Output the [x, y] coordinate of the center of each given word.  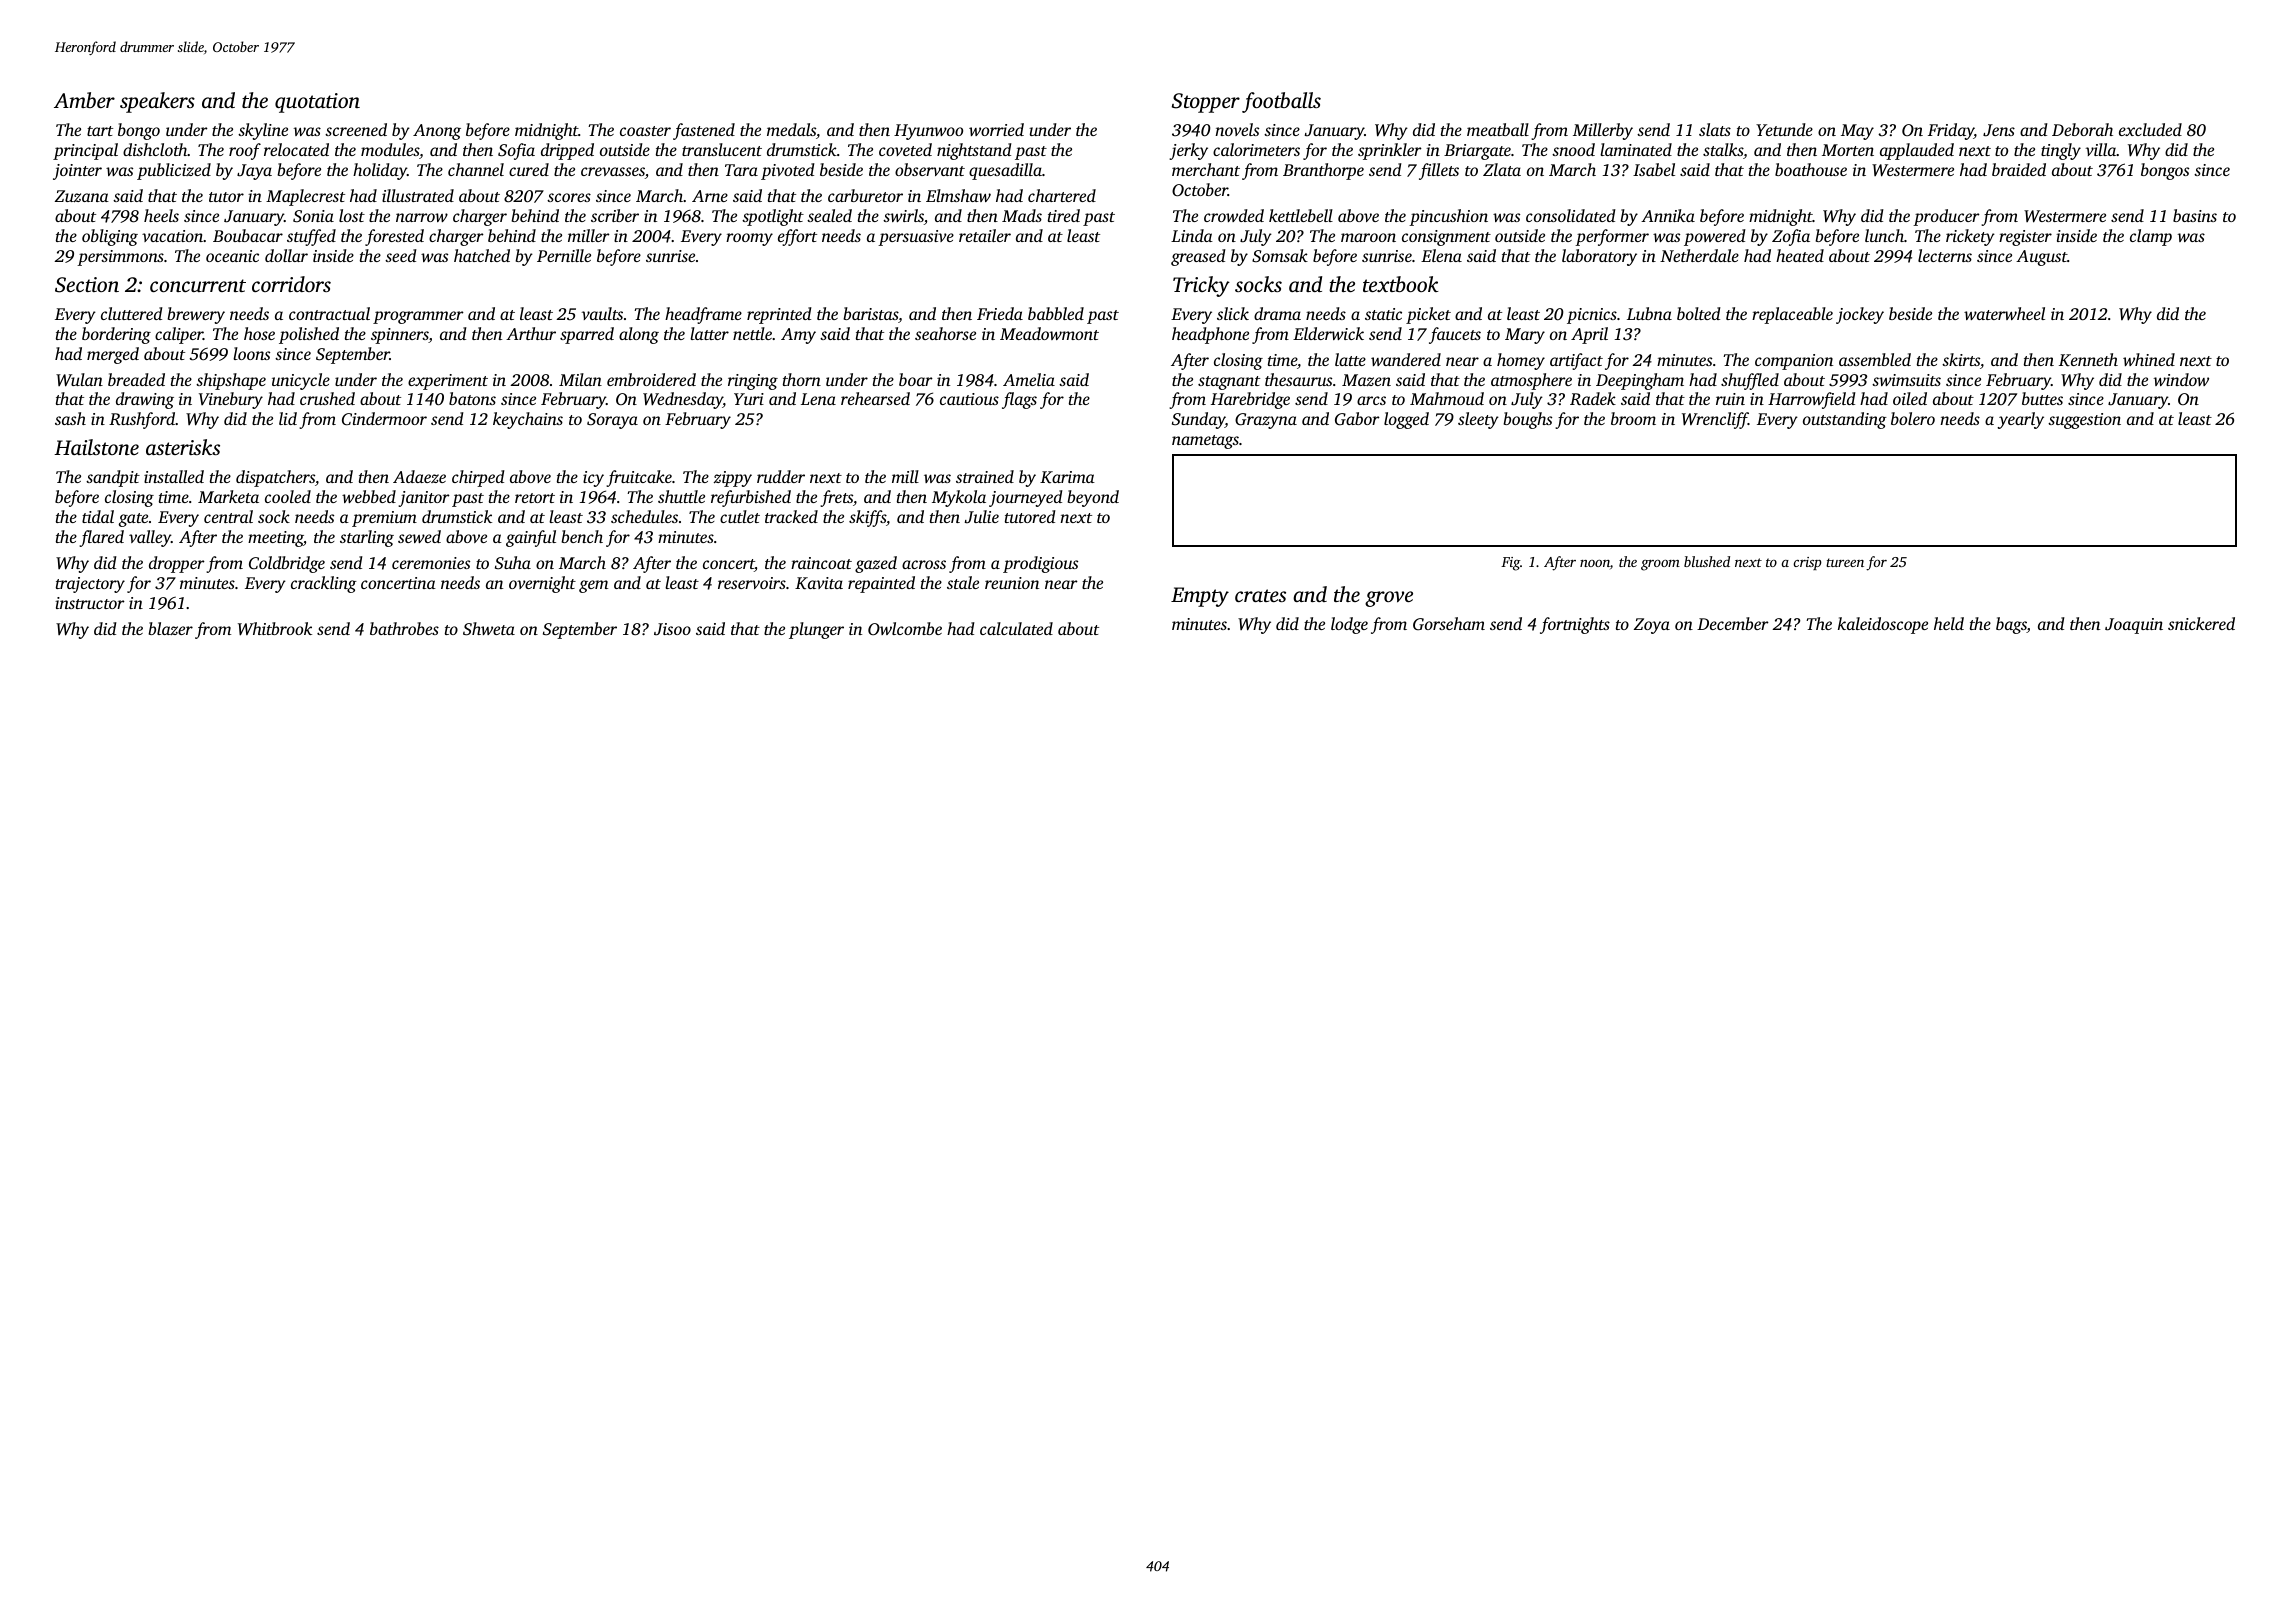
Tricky [1201, 286]
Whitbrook [275, 629]
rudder [781, 476]
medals [791, 129]
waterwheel [2004, 313]
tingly [2061, 151]
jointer [77, 172]
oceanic [232, 256]
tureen [1845, 562]
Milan [580, 379]
